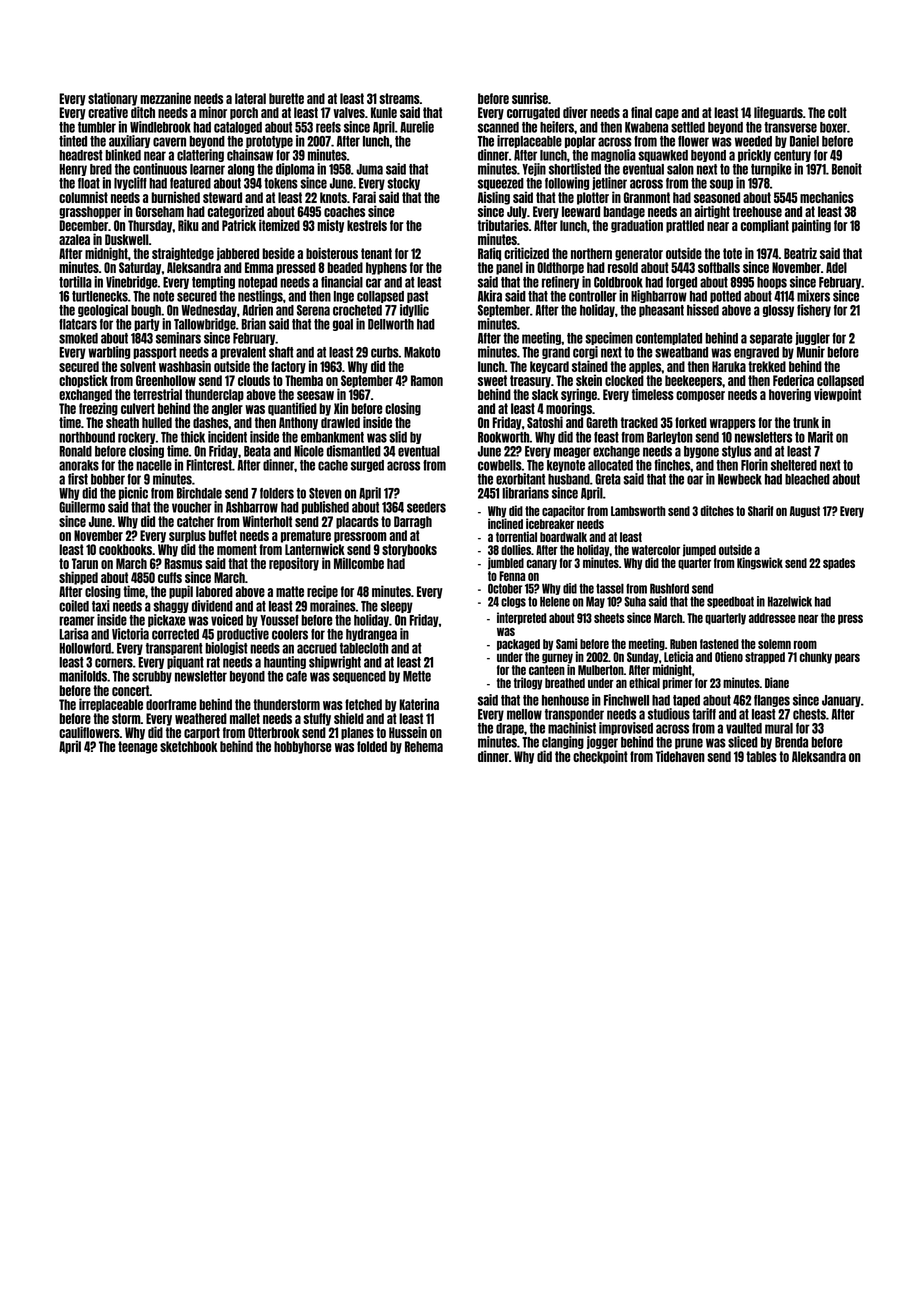 This document has height=1308, width=924. What do you see at coordinates (494, 198) in the document?
I see `Aisling` at bounding box center [494, 198].
